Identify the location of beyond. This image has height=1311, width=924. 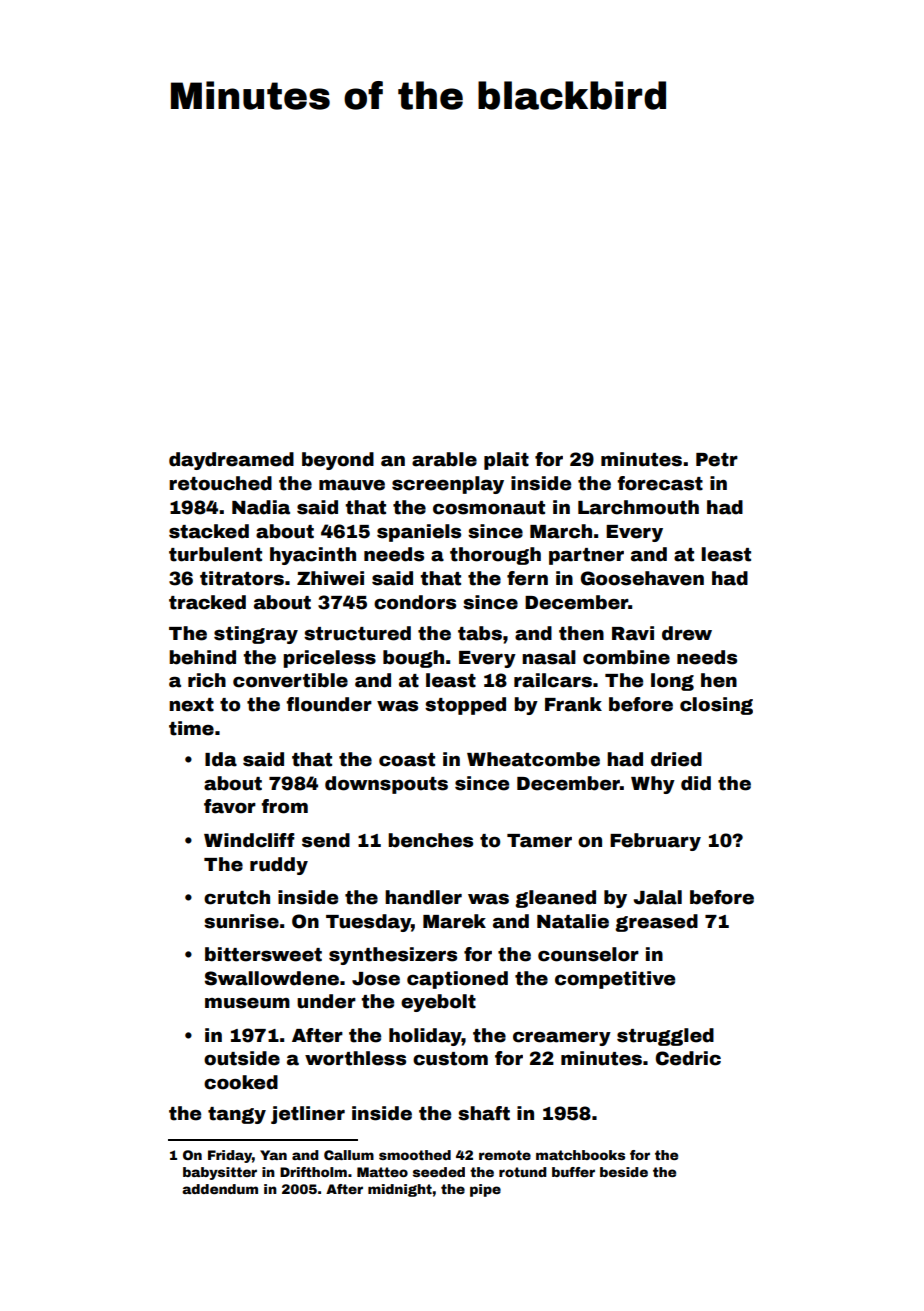
(338, 461).
